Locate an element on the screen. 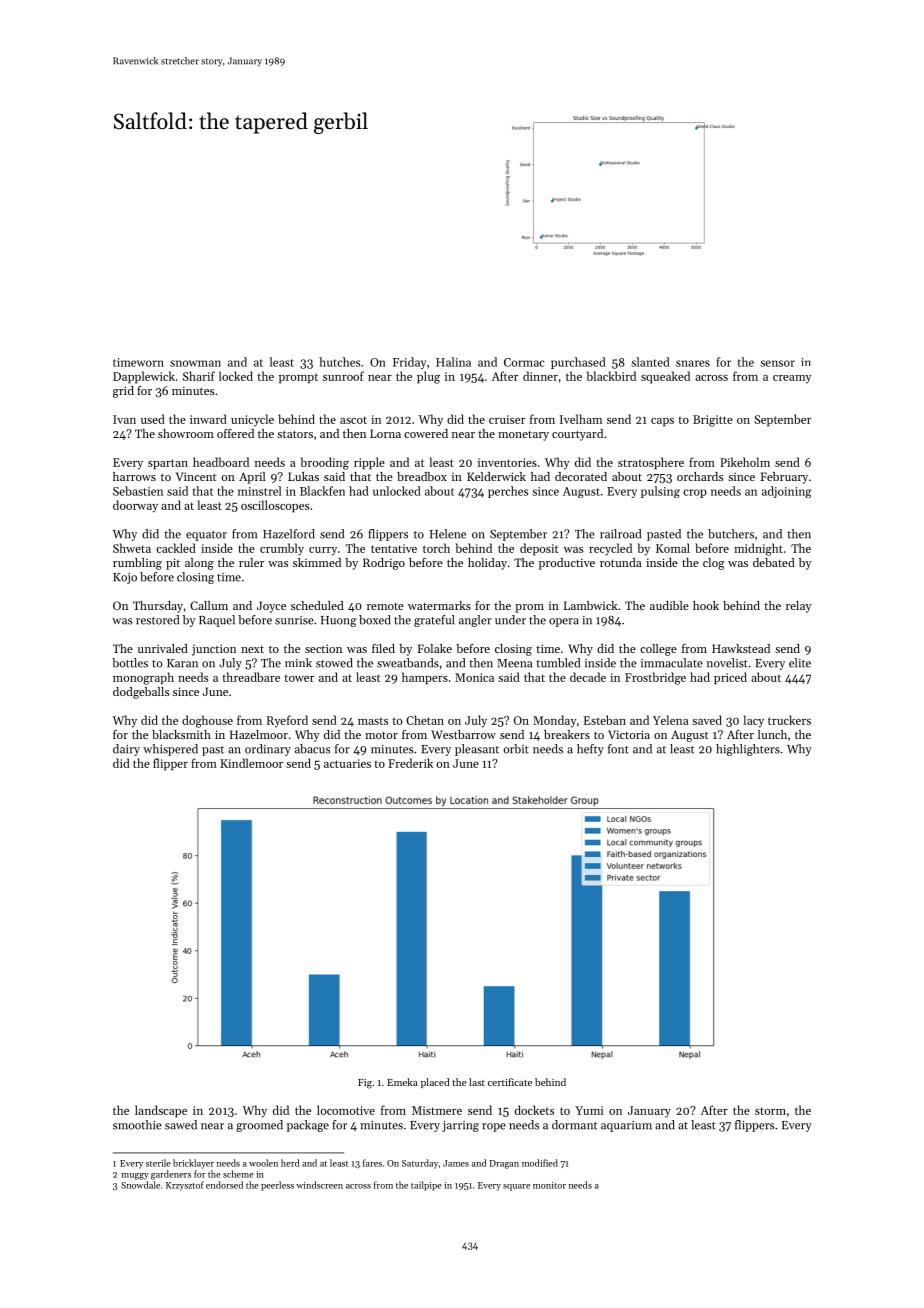 The image size is (924, 1308). tailpipe is located at coordinates (426, 1186).
